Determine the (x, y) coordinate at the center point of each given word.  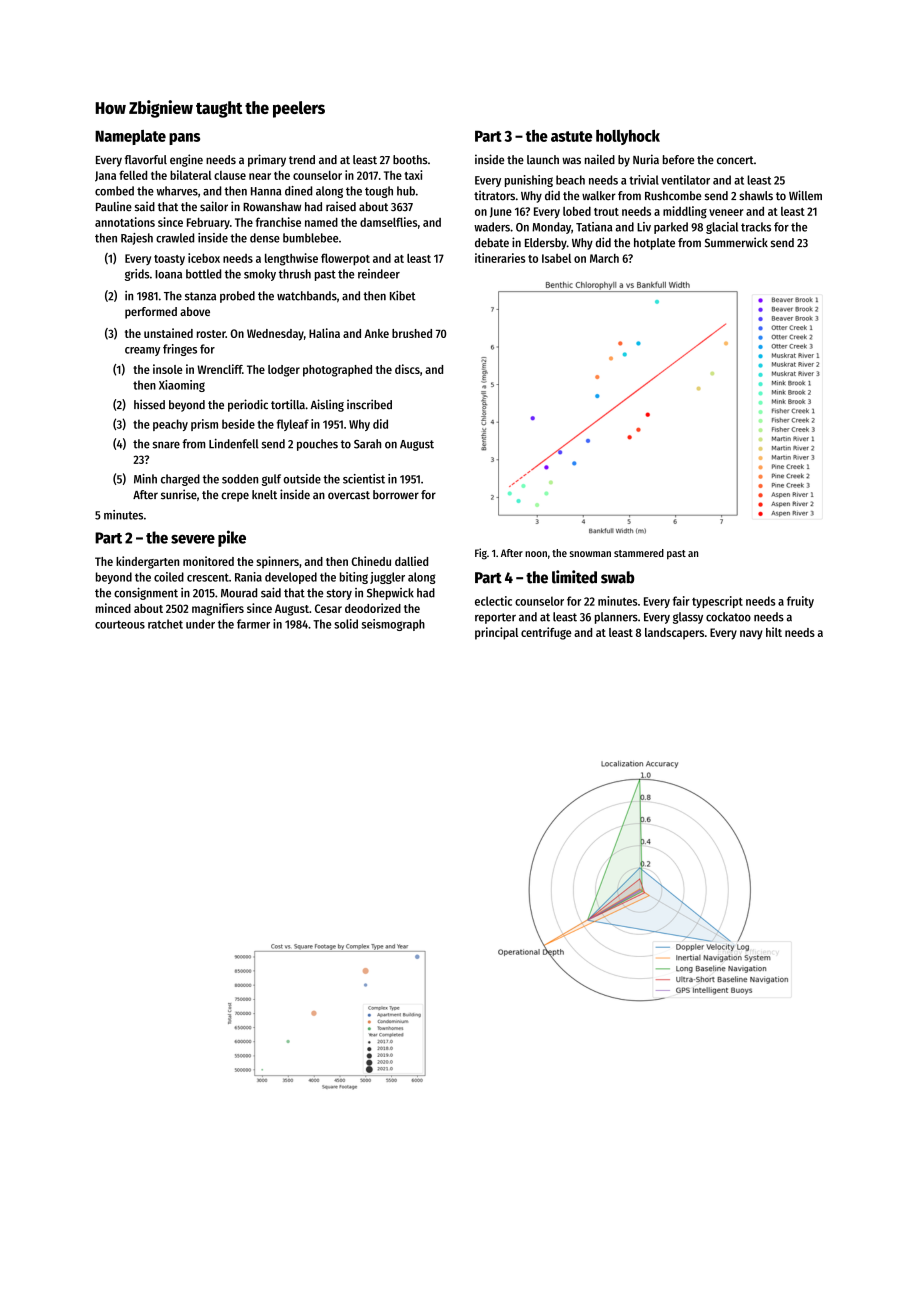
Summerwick (736, 242)
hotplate (654, 244)
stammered (639, 553)
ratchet (165, 624)
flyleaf (293, 425)
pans (184, 139)
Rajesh (137, 239)
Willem (805, 195)
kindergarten (147, 562)
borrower (396, 495)
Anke (376, 333)
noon (536, 554)
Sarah (367, 444)
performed (151, 313)
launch (543, 160)
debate (492, 243)
